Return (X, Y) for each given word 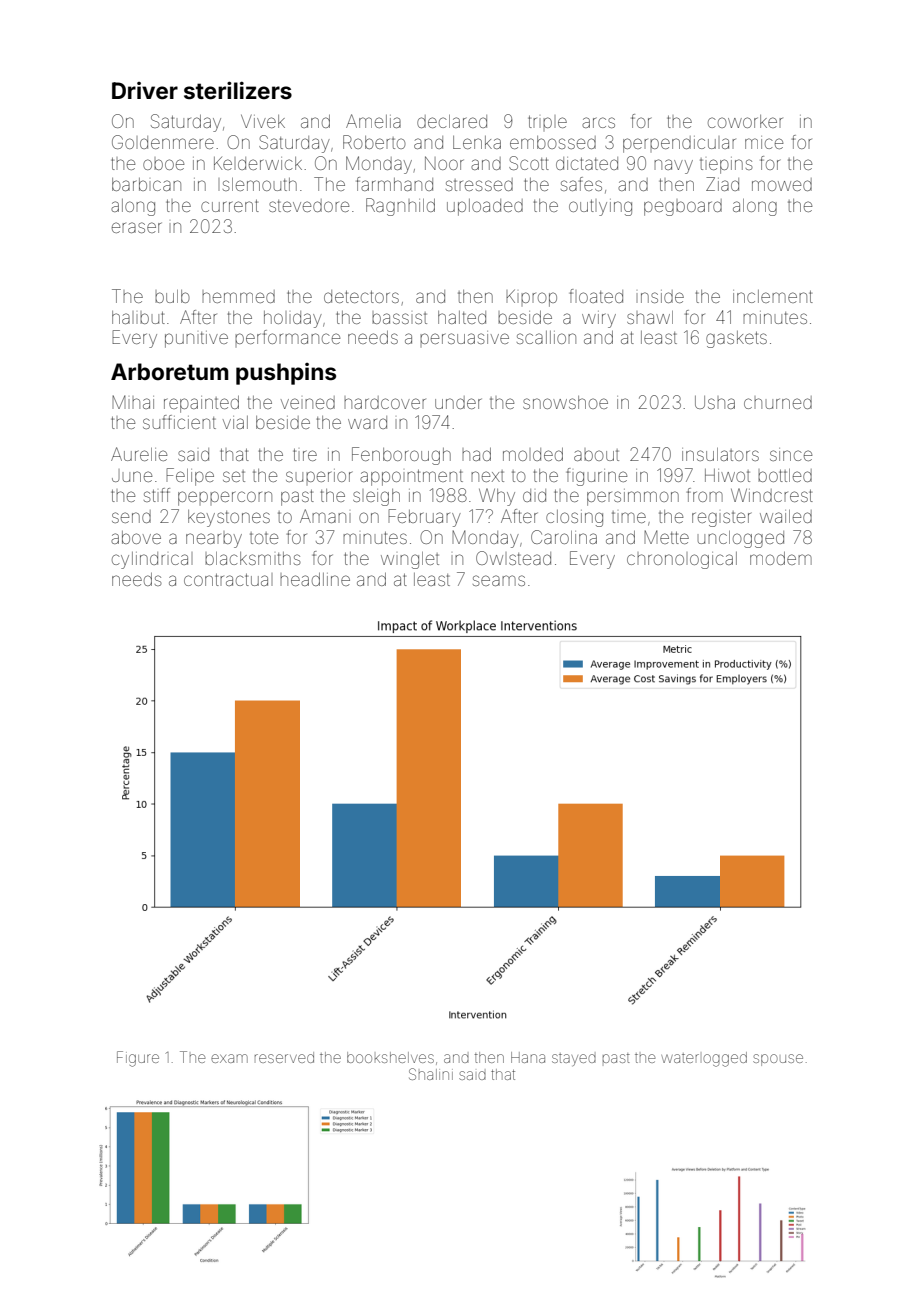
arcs (598, 122)
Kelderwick (258, 163)
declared (452, 121)
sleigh (376, 497)
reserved (284, 1057)
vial (235, 422)
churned (778, 402)
